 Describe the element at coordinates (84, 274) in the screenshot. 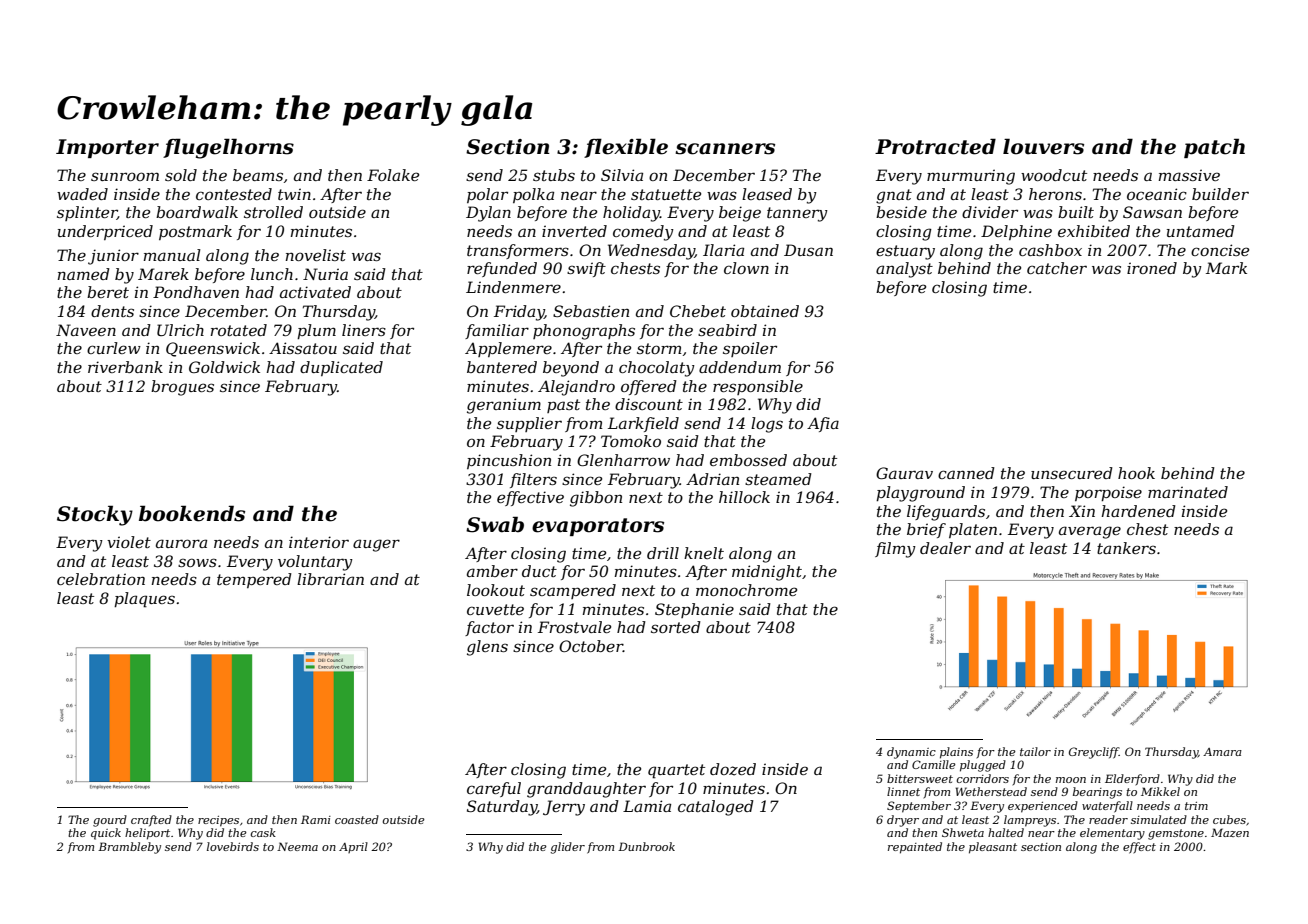

I see `named` at that location.
